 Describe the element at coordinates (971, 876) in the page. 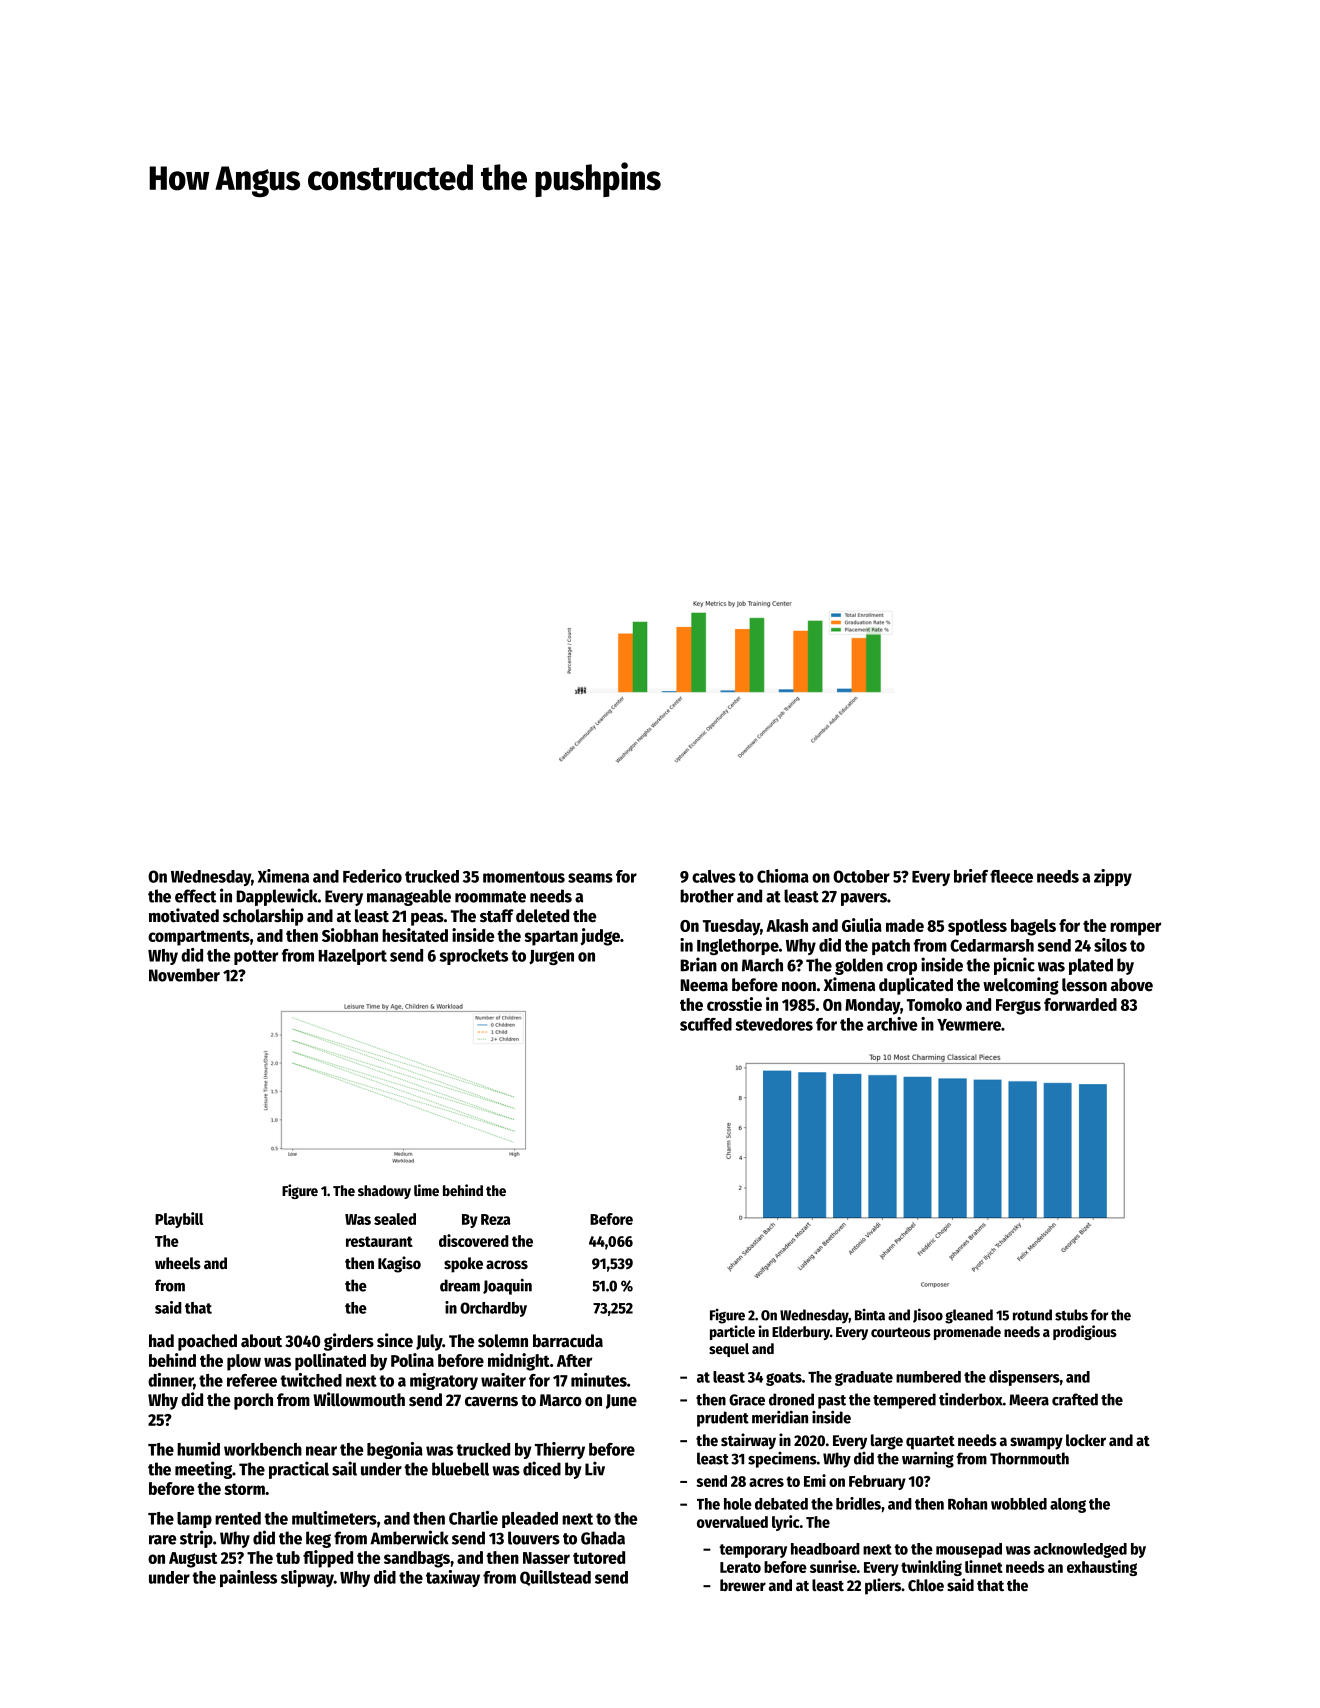

I see `brief` at that location.
